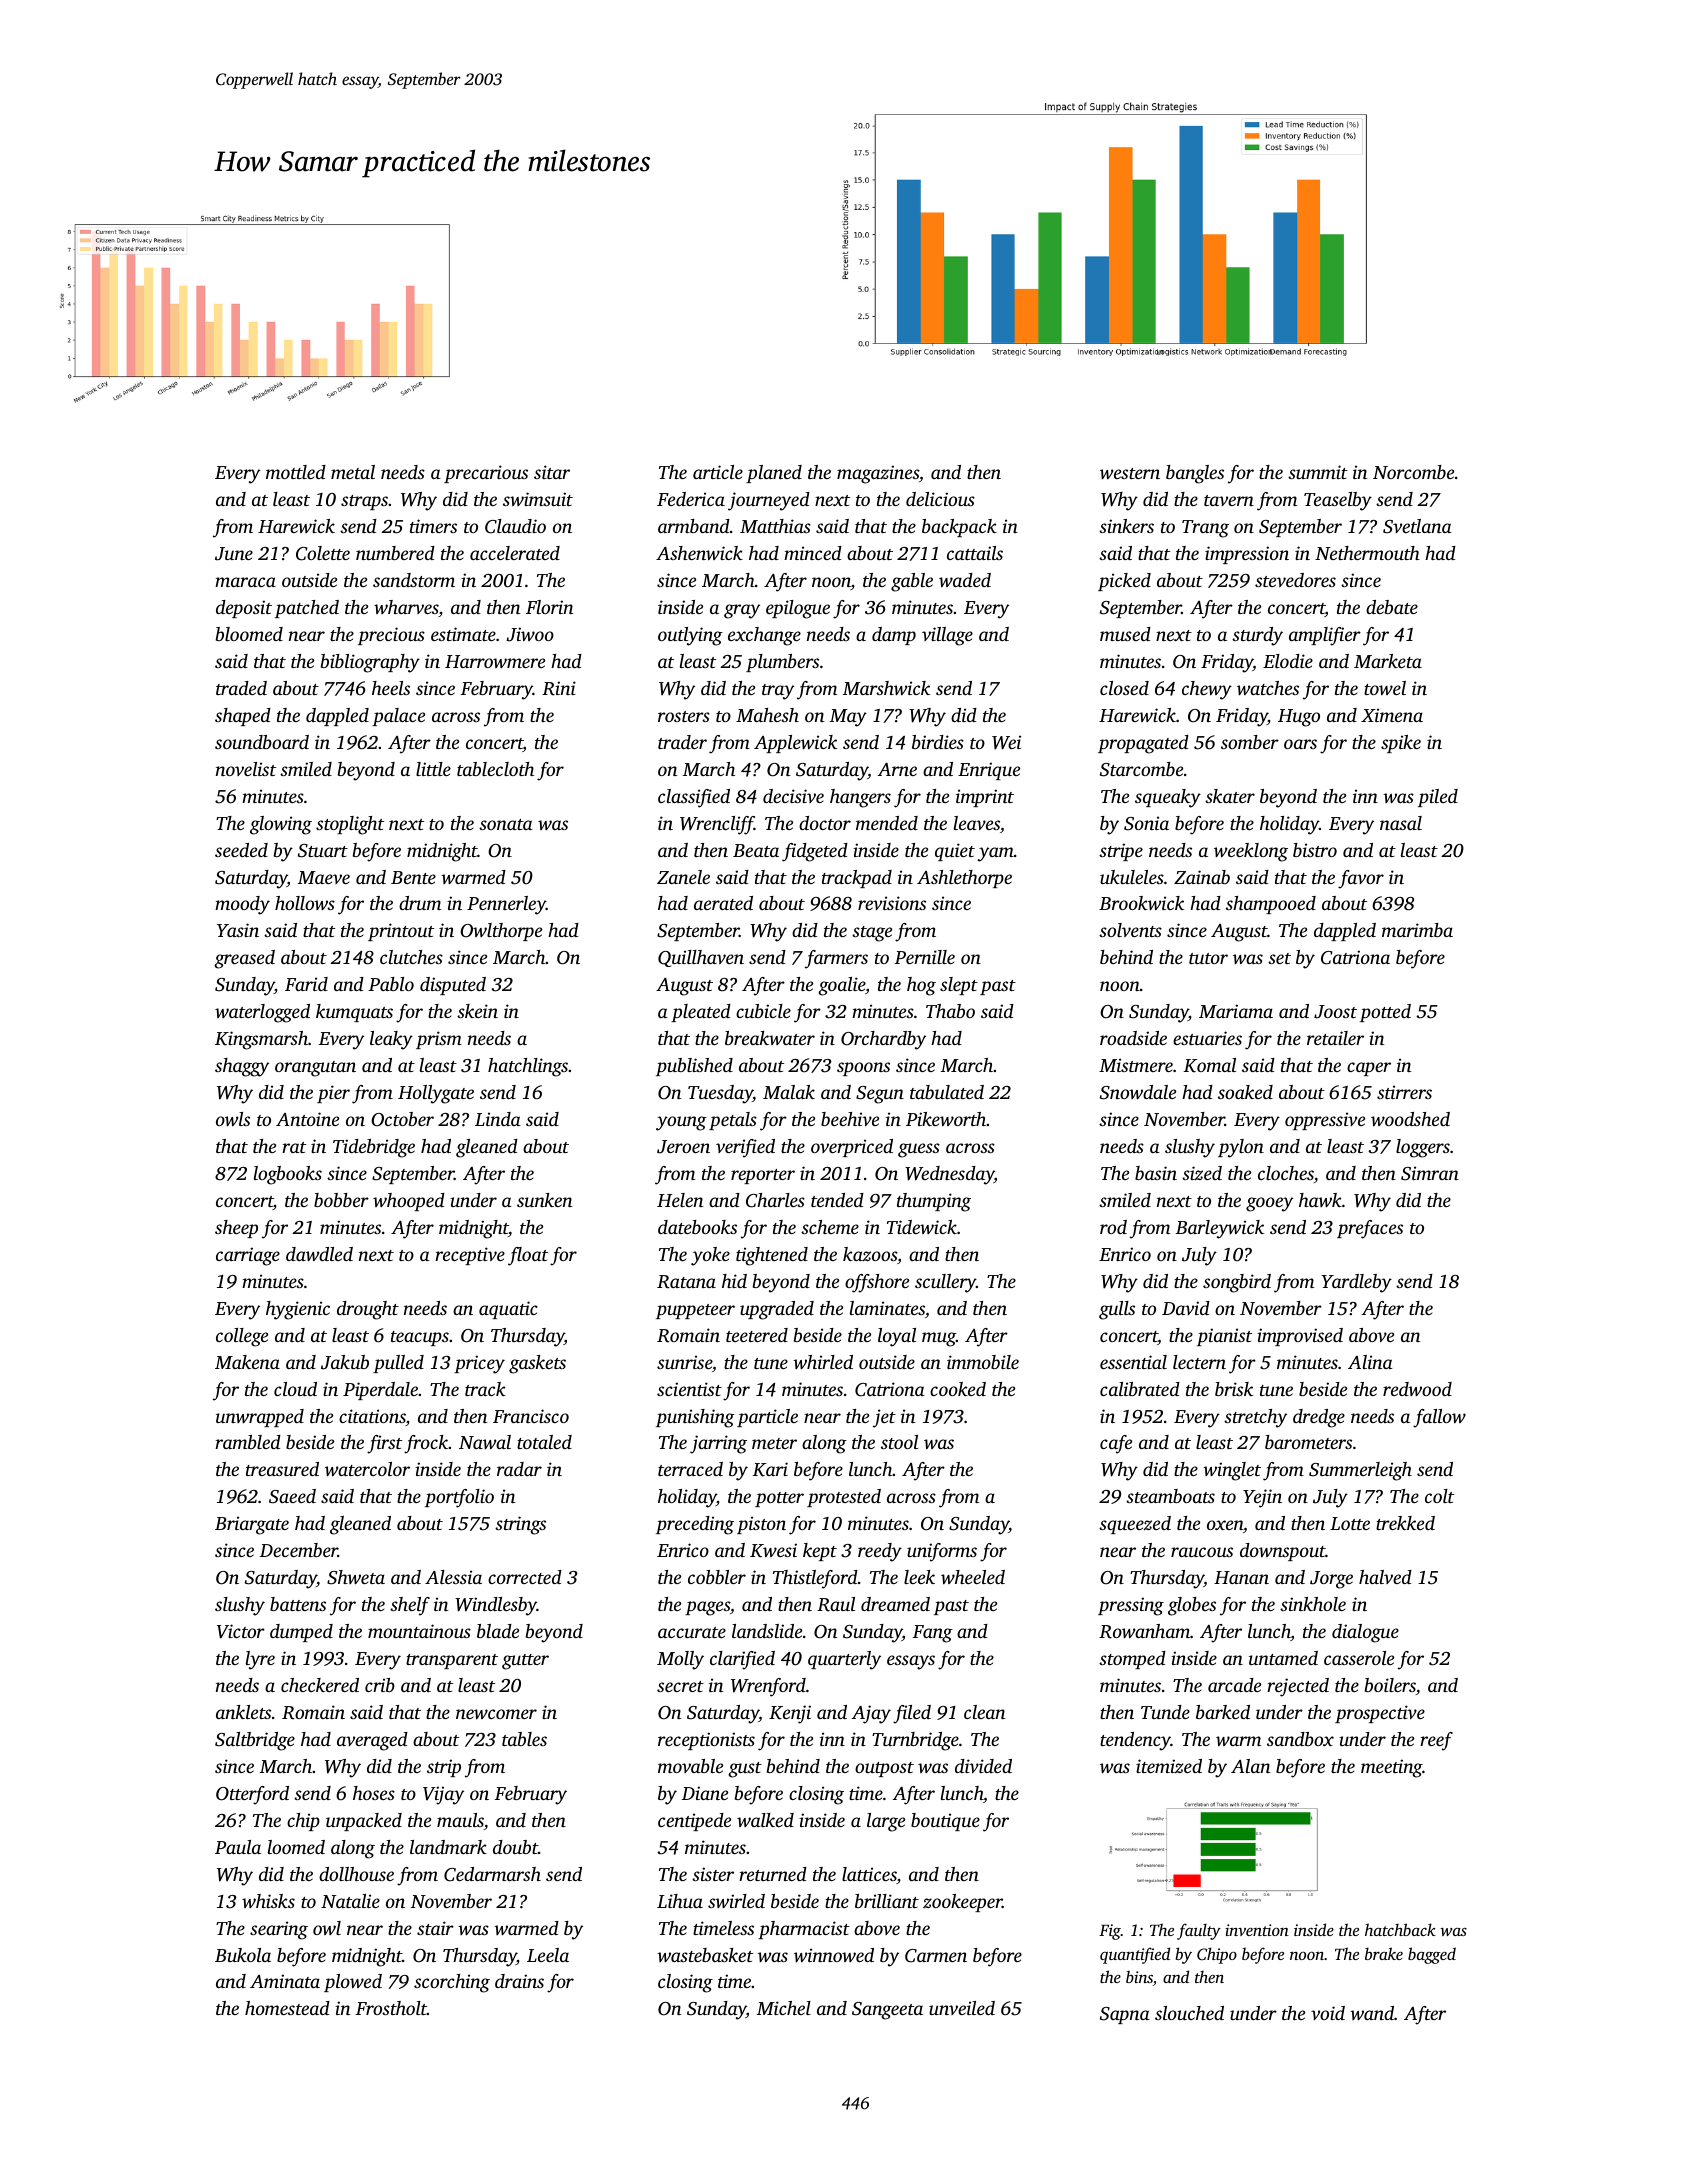 The height and width of the document is (2178, 1683). I want to click on sturdy, so click(1257, 636).
